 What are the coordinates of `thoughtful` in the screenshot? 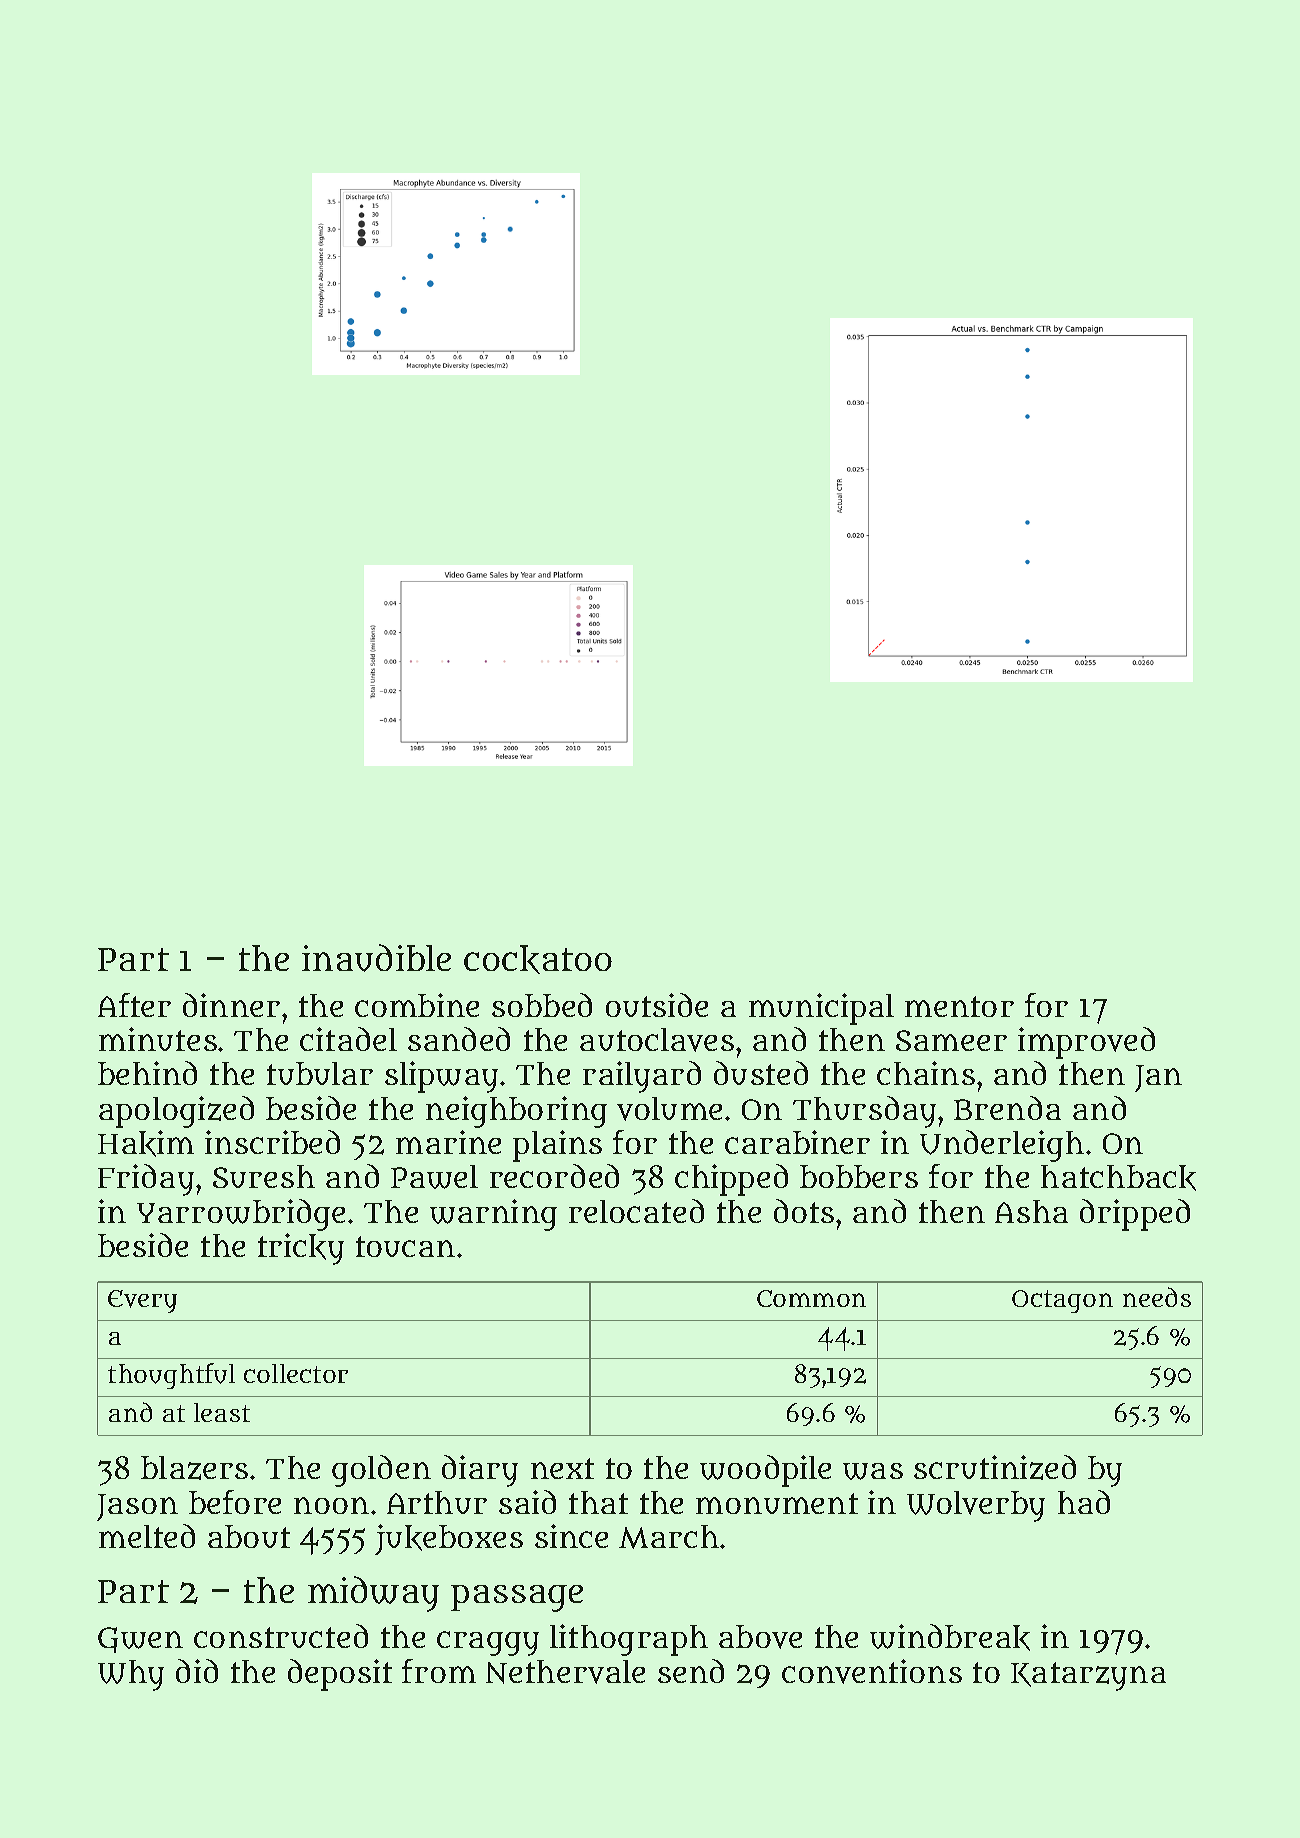 It's located at (171, 1376).
